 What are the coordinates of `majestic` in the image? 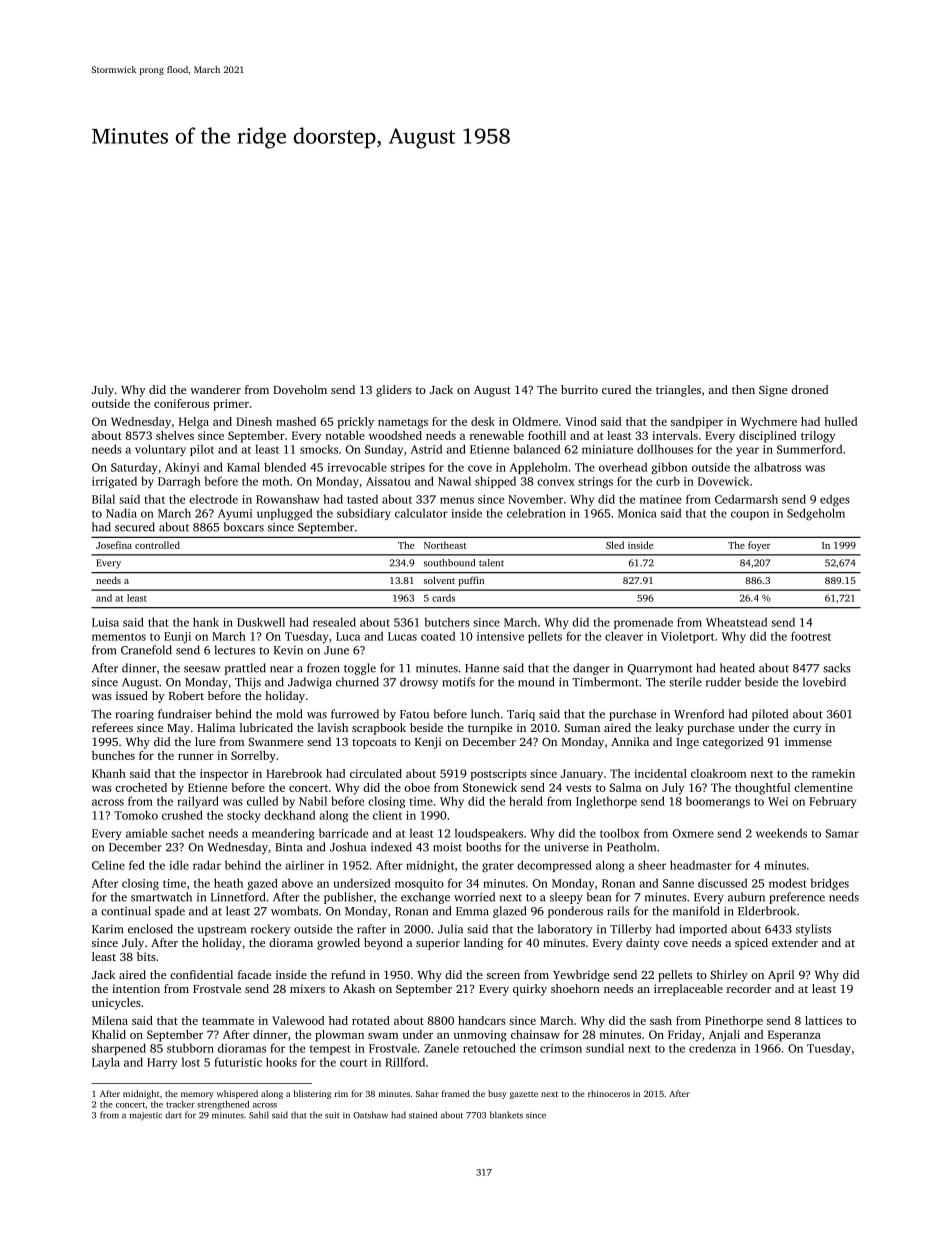 It's located at (146, 1116).
